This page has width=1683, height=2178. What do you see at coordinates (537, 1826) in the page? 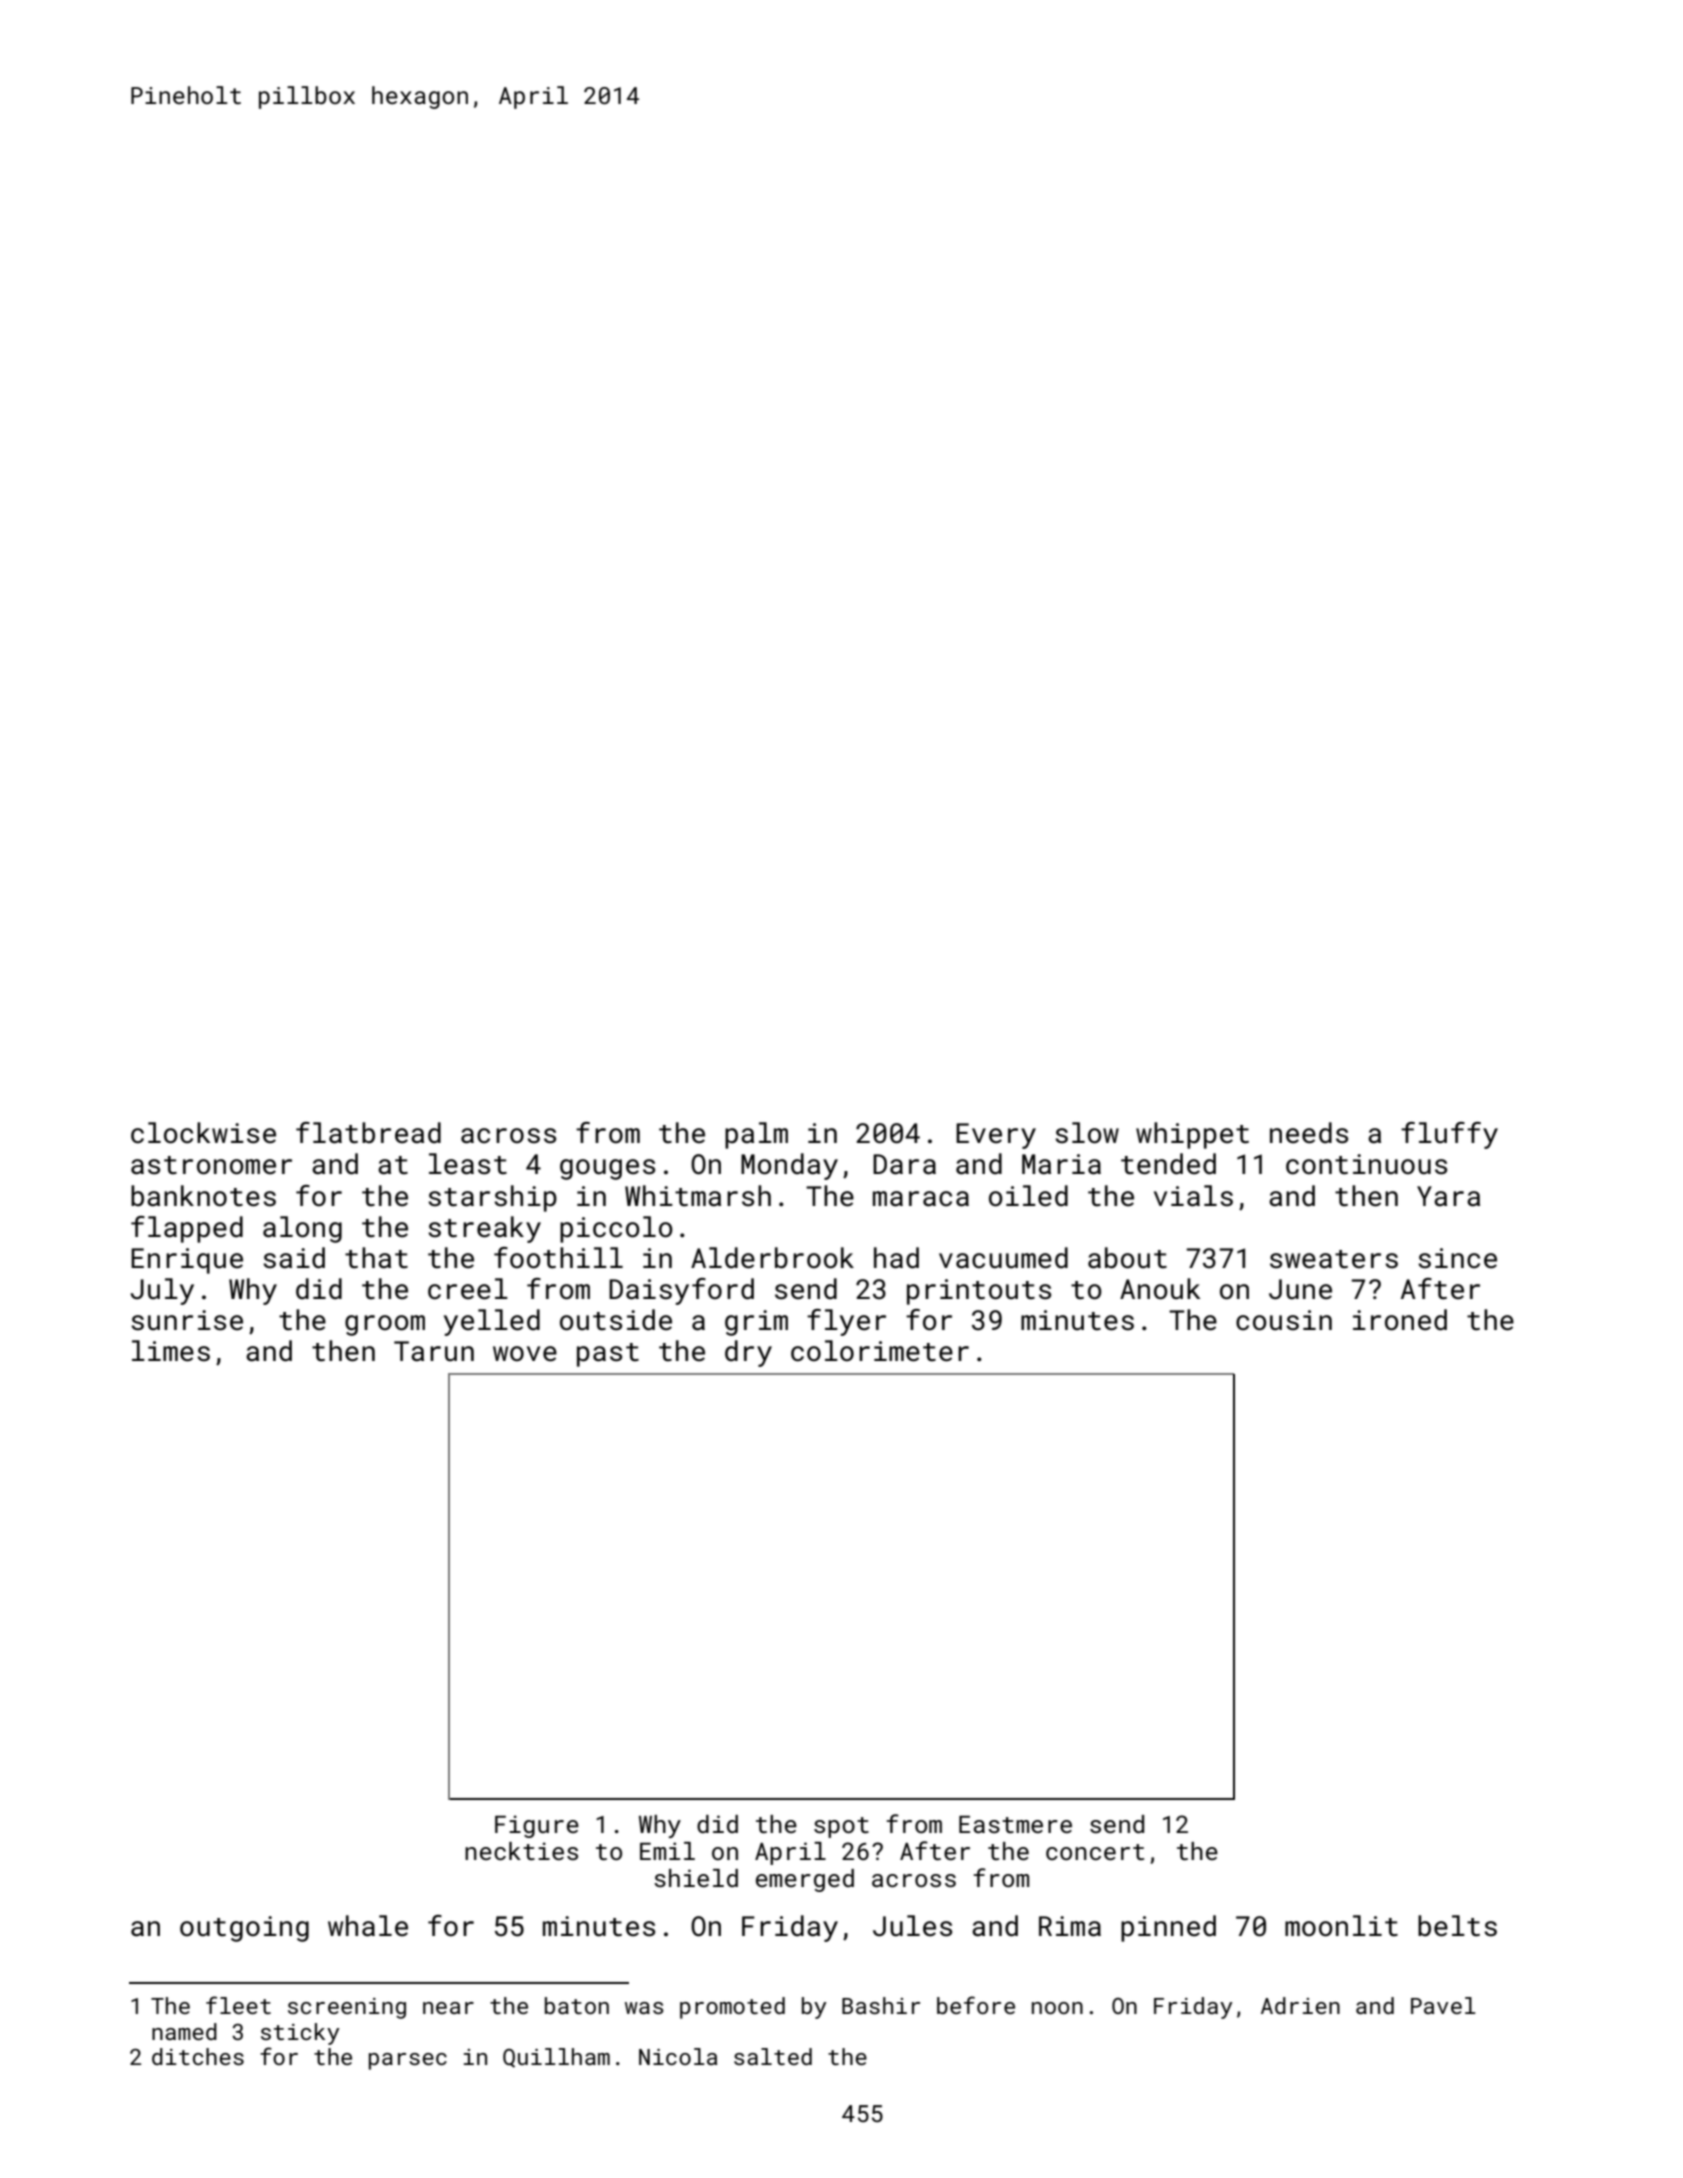
I see `Figure` at bounding box center [537, 1826].
